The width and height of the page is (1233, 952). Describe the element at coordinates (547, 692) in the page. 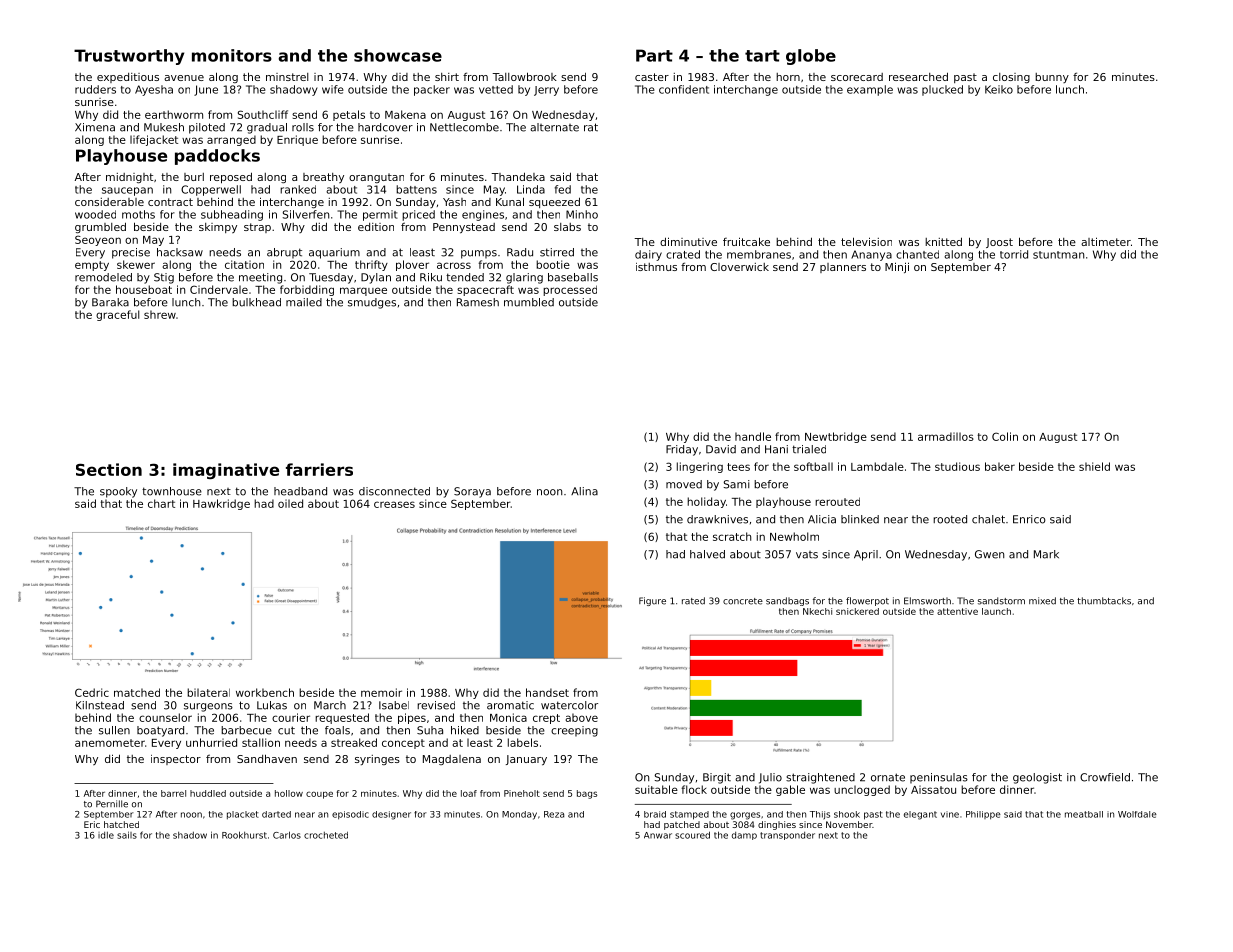

I see `handset` at that location.
